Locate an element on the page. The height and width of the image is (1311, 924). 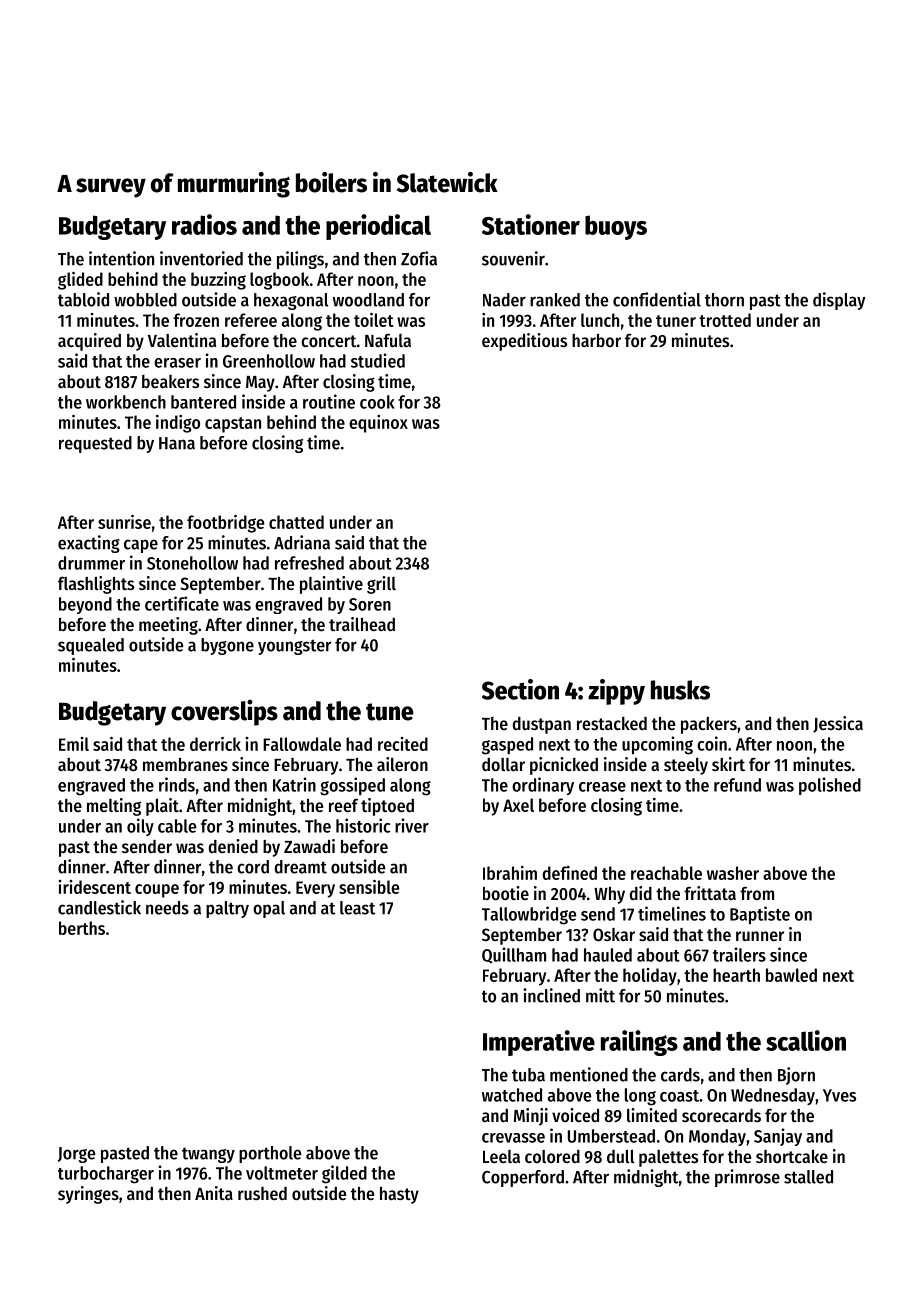
eraser is located at coordinates (177, 363).
